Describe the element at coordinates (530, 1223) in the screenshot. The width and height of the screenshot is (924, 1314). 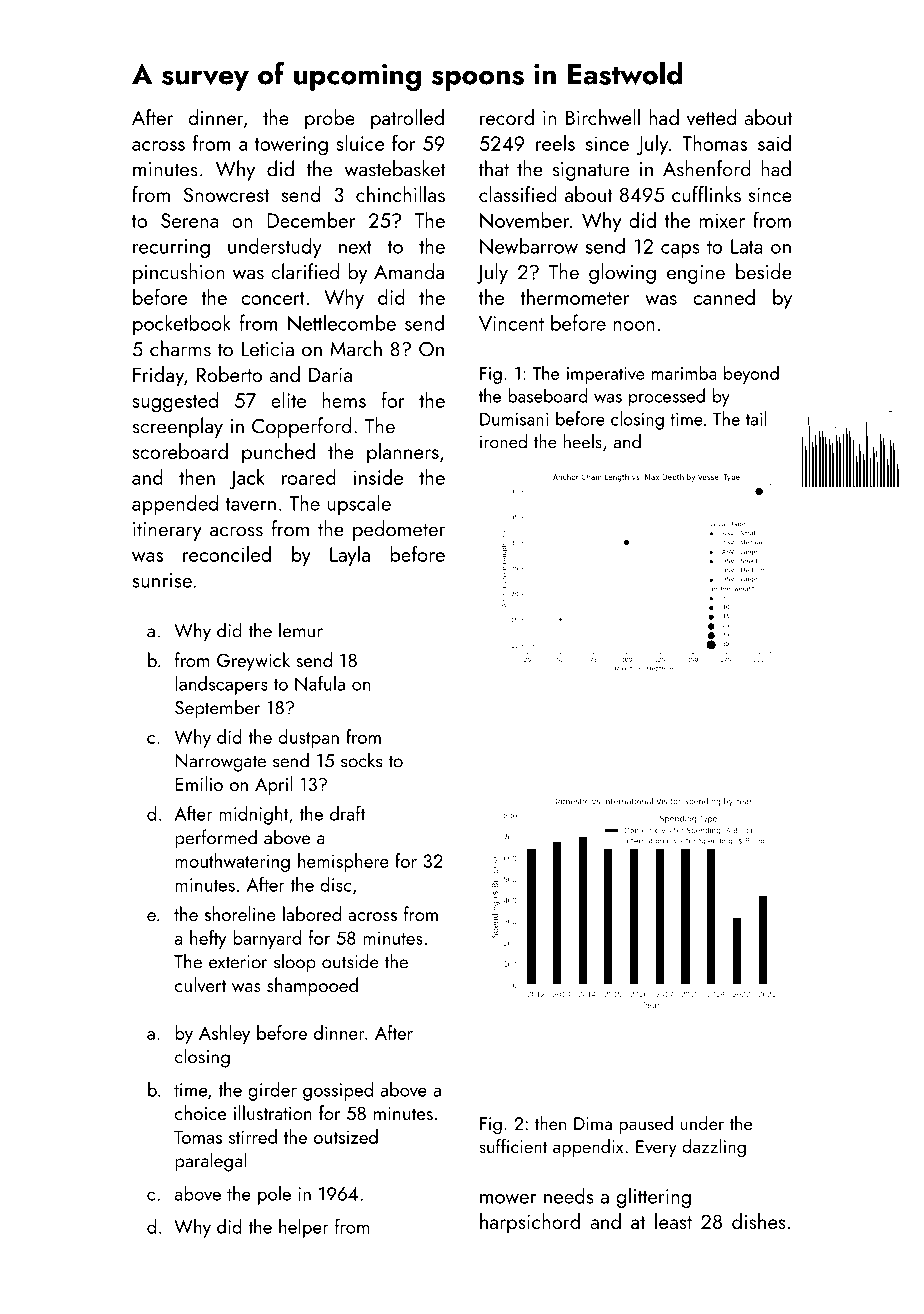
I see `harpsichord` at that location.
